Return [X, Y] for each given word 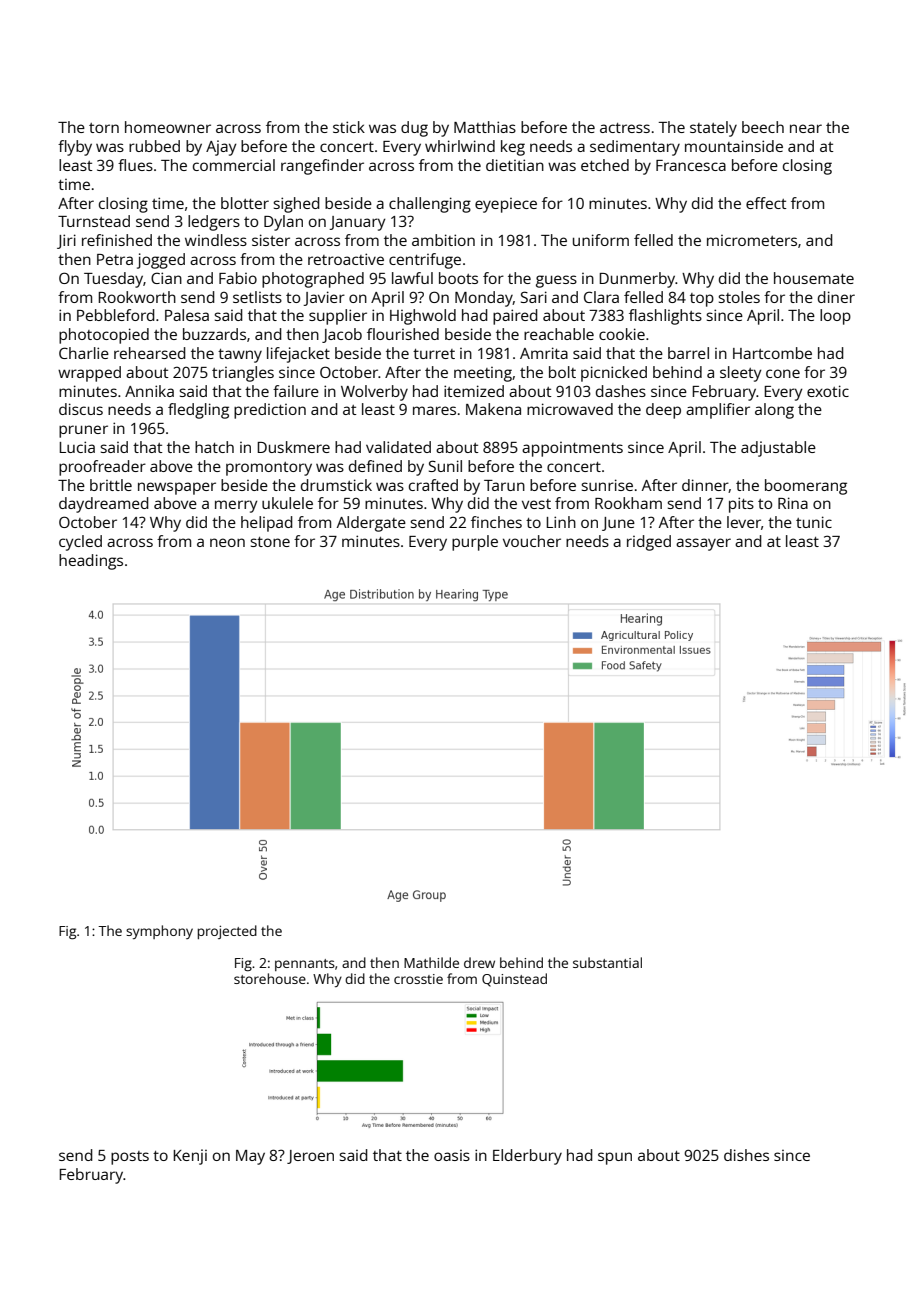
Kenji [190, 1157]
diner [836, 297]
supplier [338, 317]
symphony [159, 932]
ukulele [287, 503]
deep [663, 411]
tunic [814, 522]
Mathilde [431, 962]
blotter [245, 203]
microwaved [570, 409]
